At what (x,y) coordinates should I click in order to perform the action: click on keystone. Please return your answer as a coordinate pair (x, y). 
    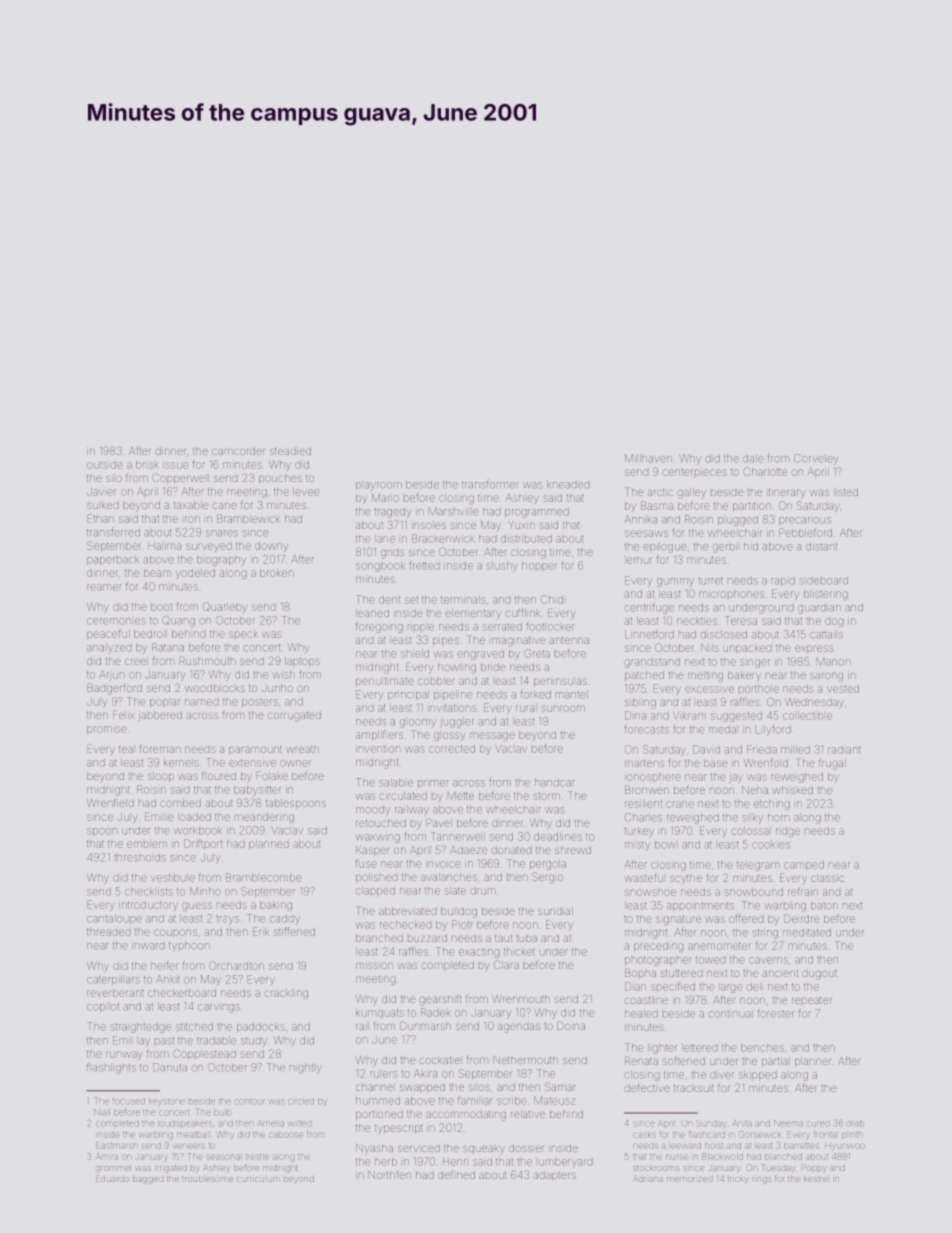
    Looking at the image, I should click on (167, 1102).
